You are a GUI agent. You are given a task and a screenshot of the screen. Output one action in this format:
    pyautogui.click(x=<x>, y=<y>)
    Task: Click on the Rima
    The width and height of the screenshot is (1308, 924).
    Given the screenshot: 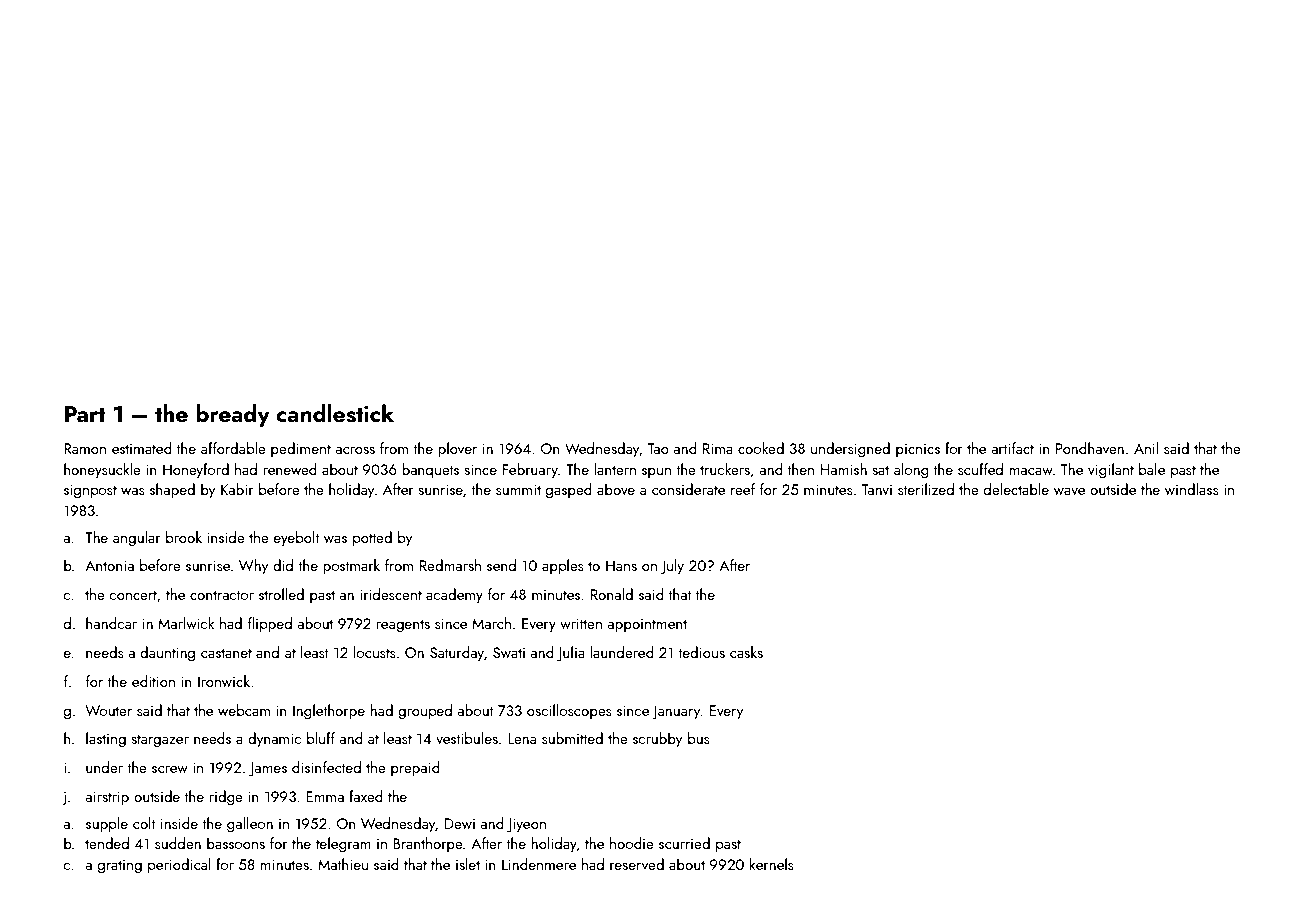 What is the action you would take?
    pyautogui.click(x=718, y=448)
